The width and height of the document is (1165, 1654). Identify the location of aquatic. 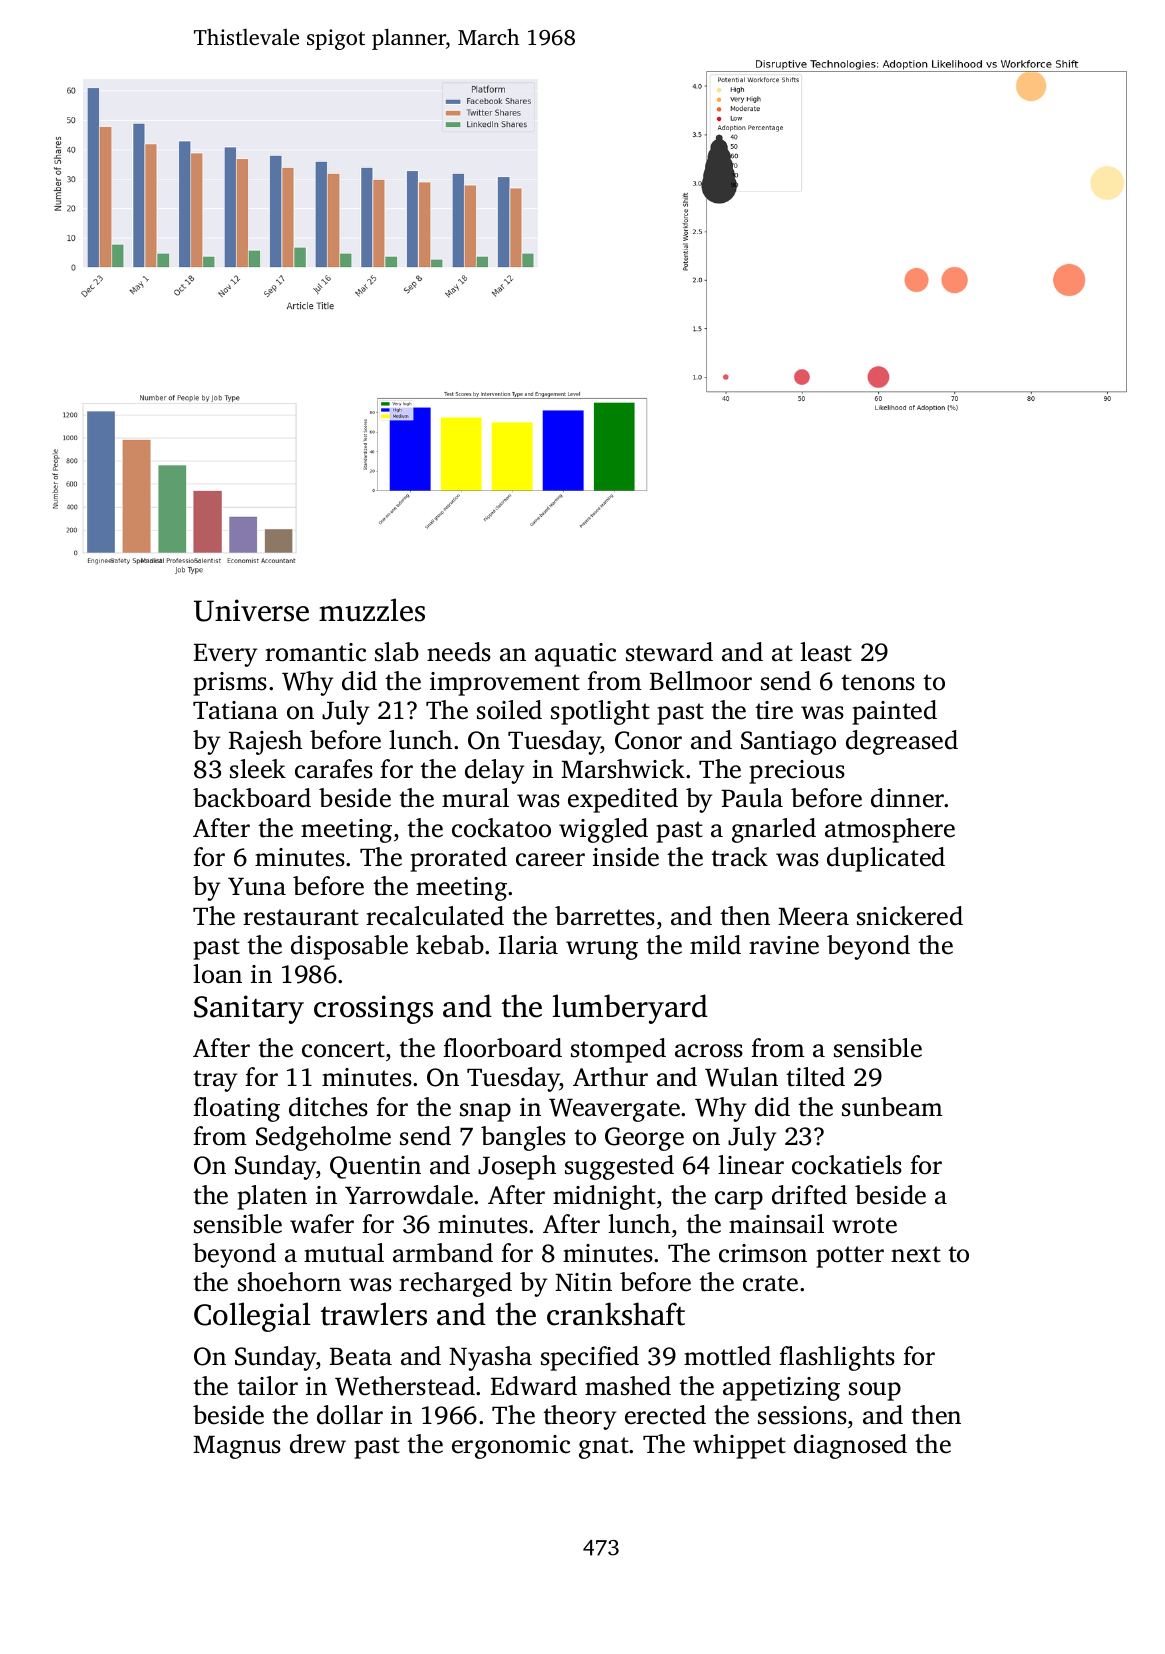
(575, 655).
